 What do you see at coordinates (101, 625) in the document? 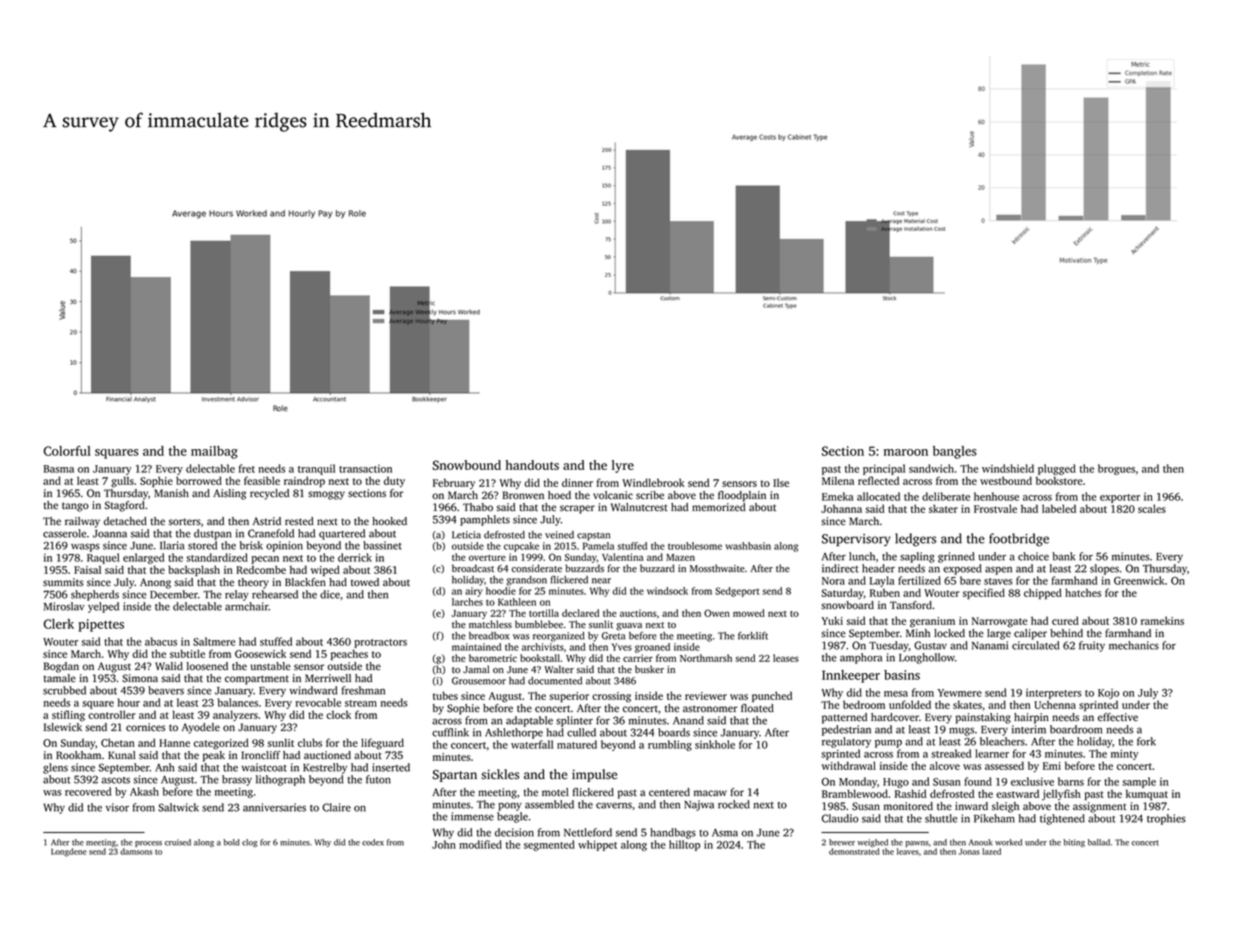
I see `pipettes` at bounding box center [101, 625].
